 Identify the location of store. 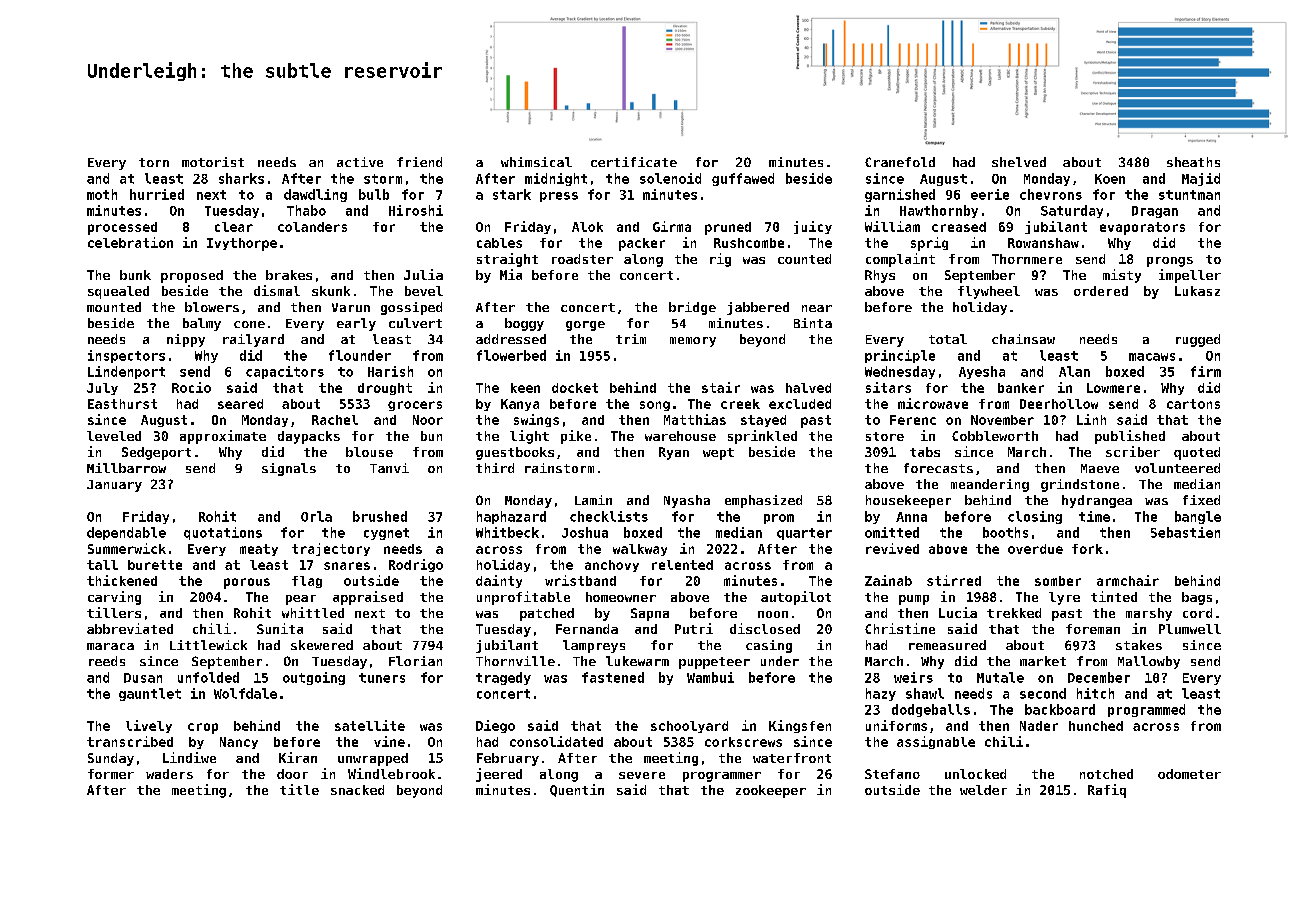
(885, 436).
